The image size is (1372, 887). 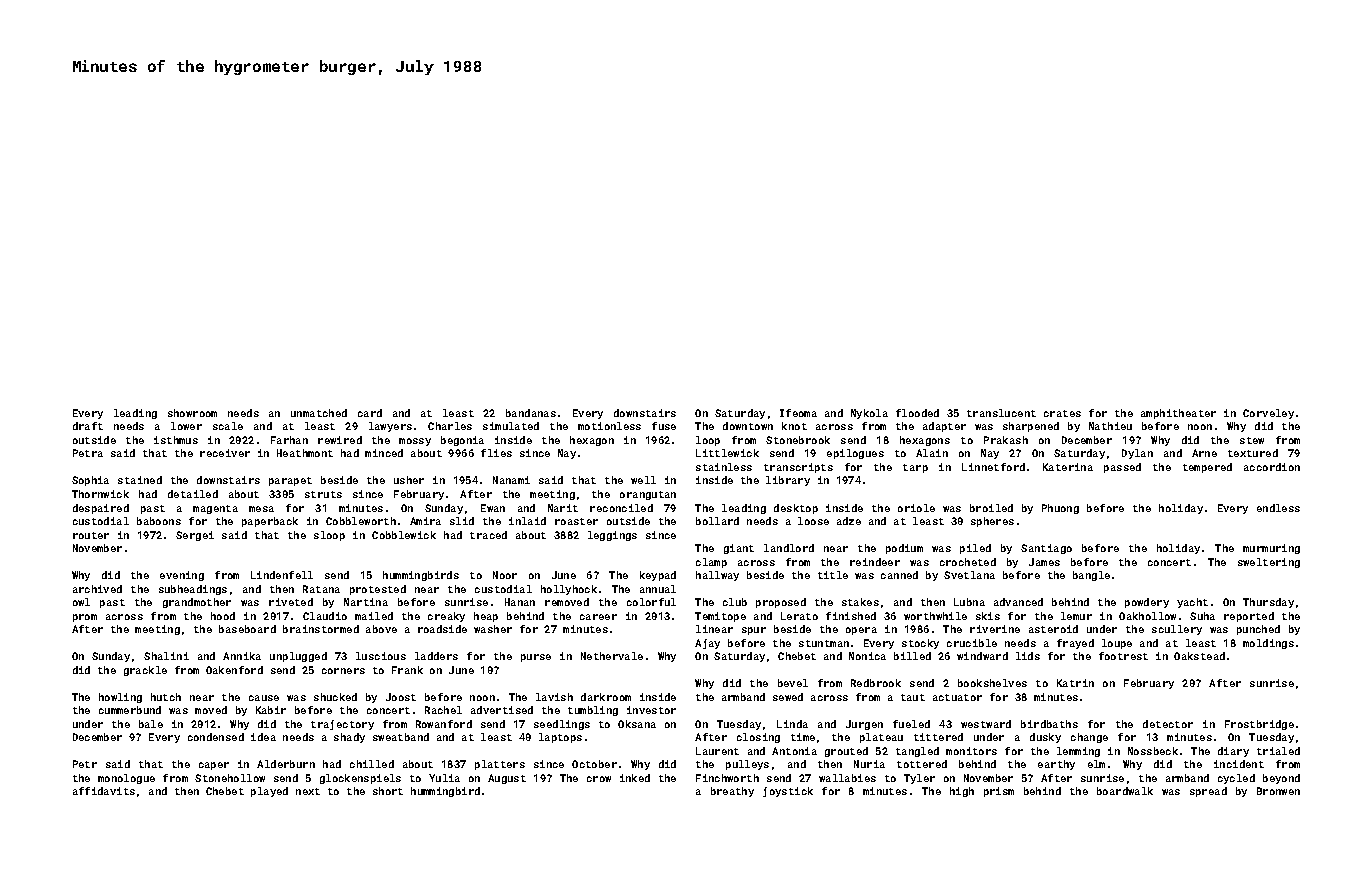 What do you see at coordinates (1075, 683) in the screenshot?
I see `Katrin` at bounding box center [1075, 683].
